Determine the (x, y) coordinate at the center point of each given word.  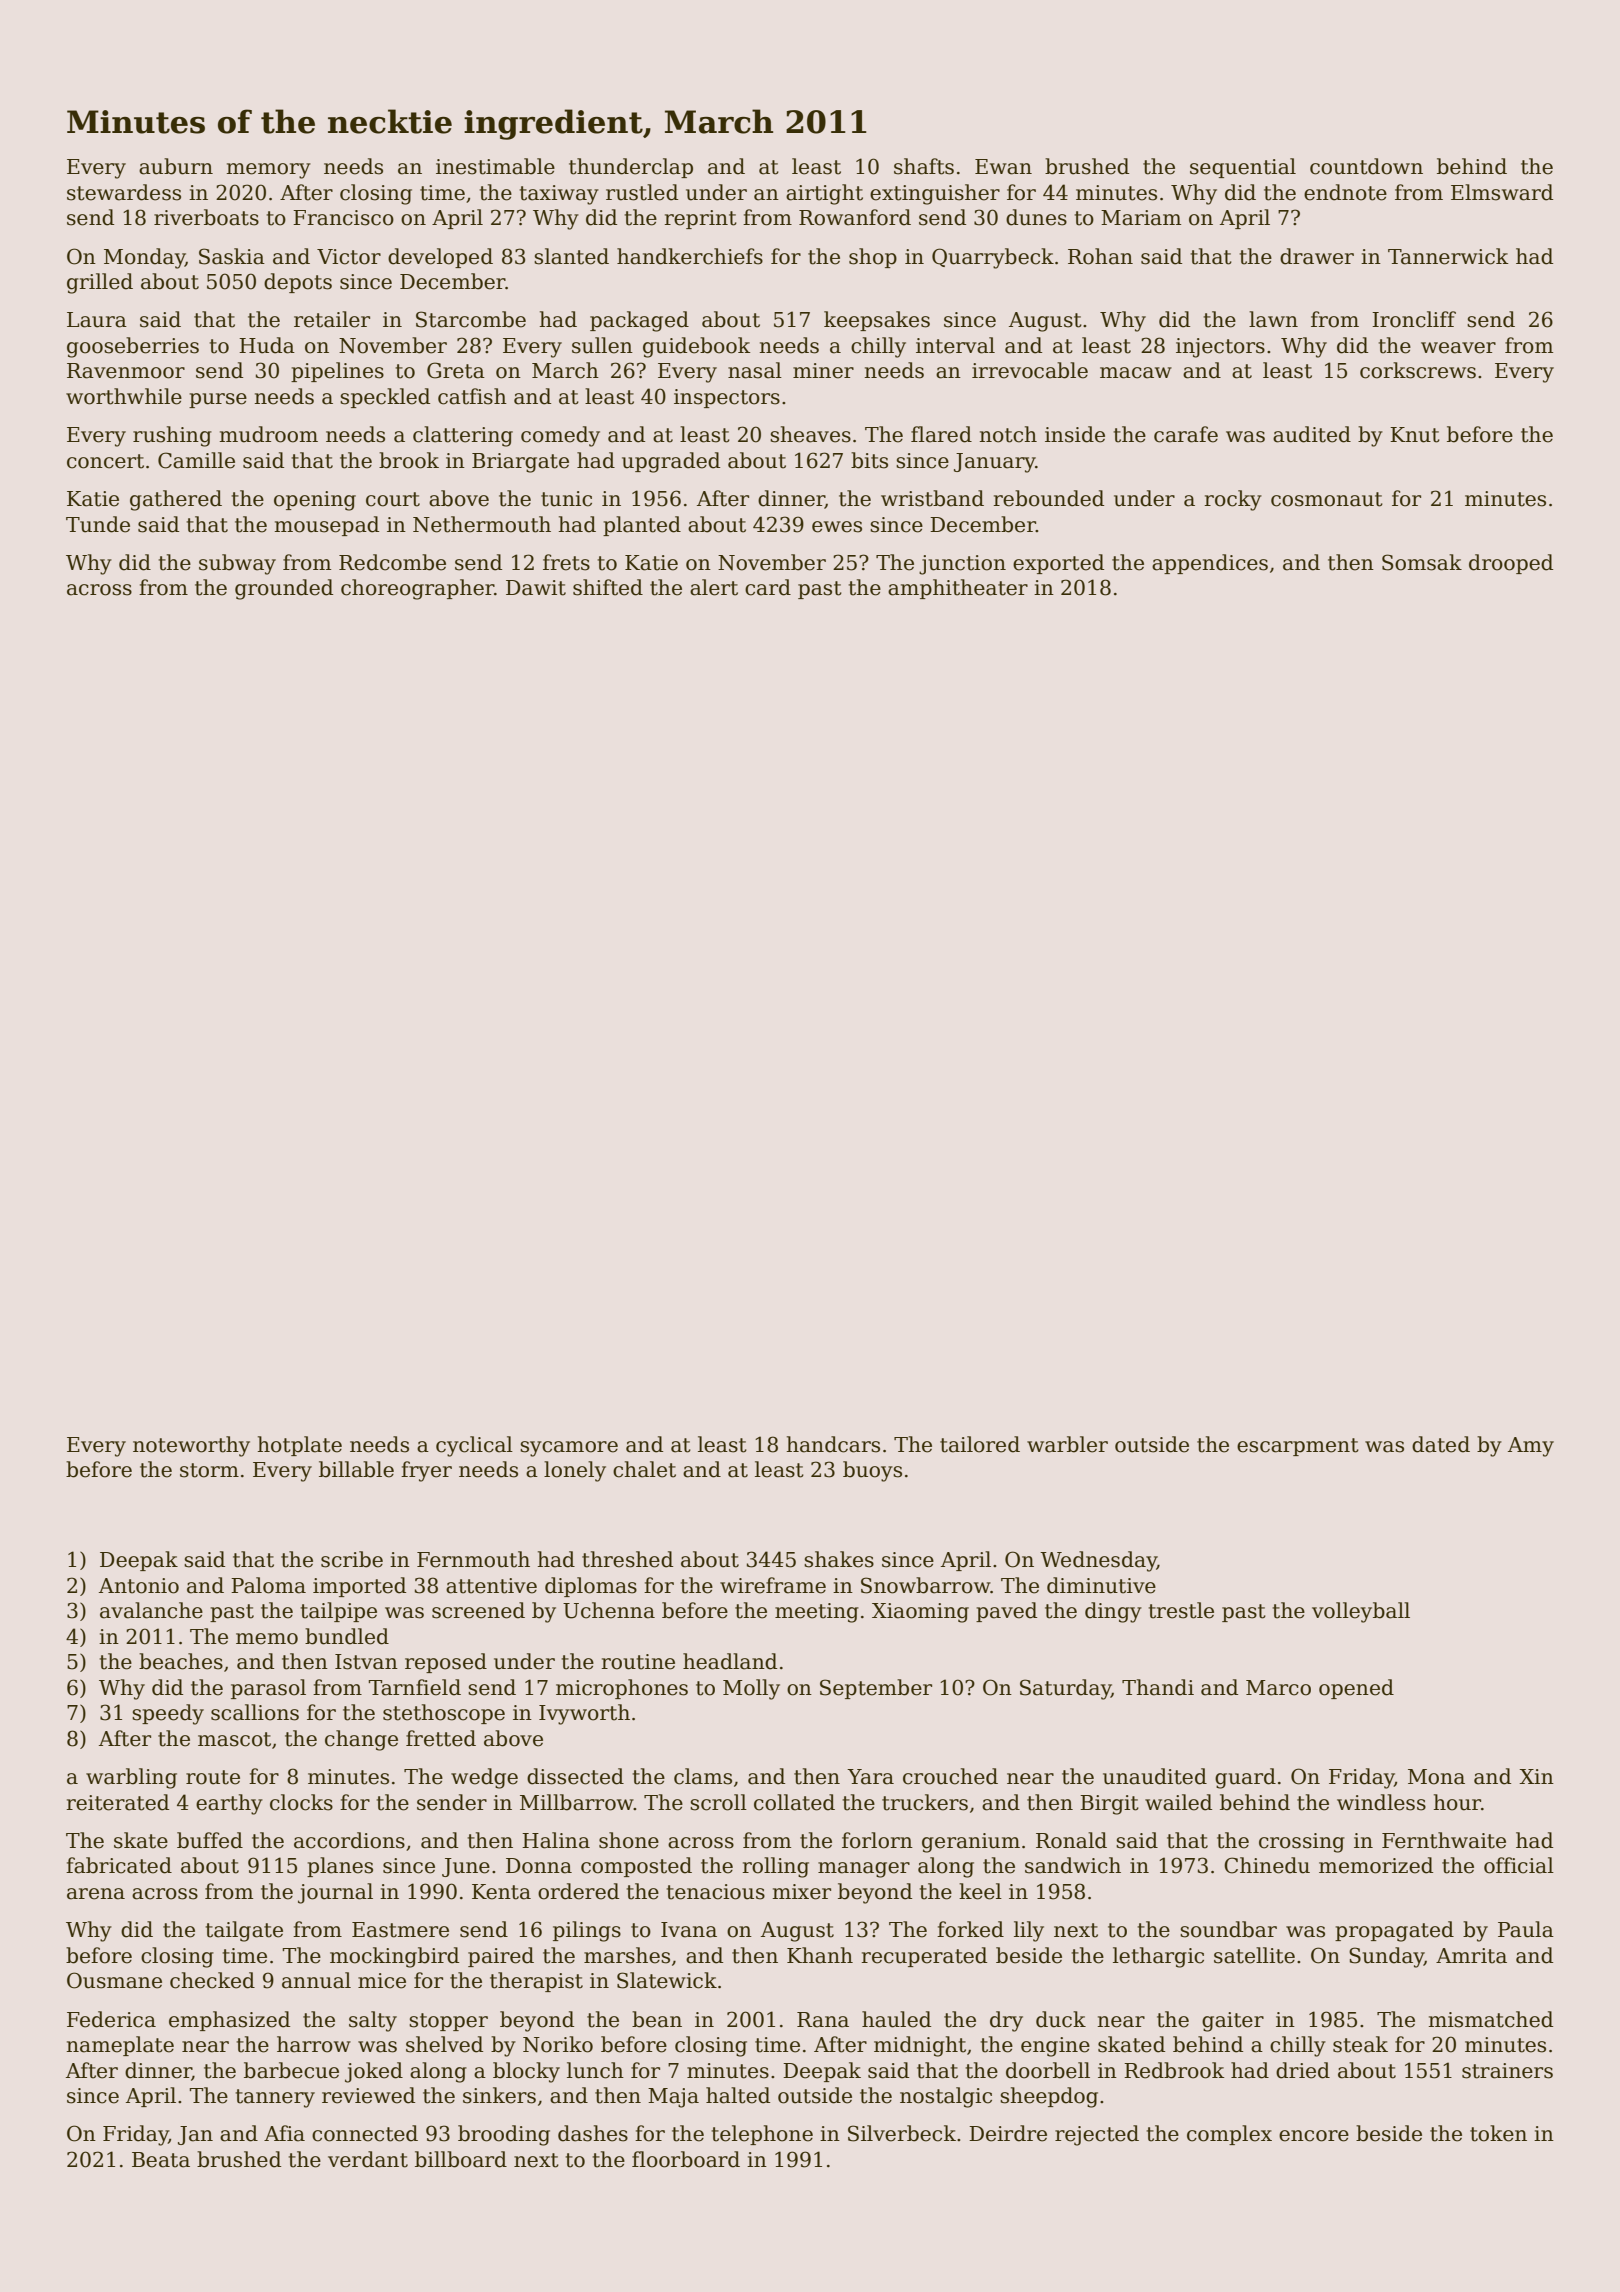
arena (96, 1894)
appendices (1210, 564)
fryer (426, 1471)
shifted (608, 587)
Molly (751, 1689)
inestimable (495, 166)
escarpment (1298, 1447)
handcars (833, 1444)
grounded (284, 589)
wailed (1178, 1802)
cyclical (474, 1446)
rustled (642, 192)
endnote (1345, 192)
